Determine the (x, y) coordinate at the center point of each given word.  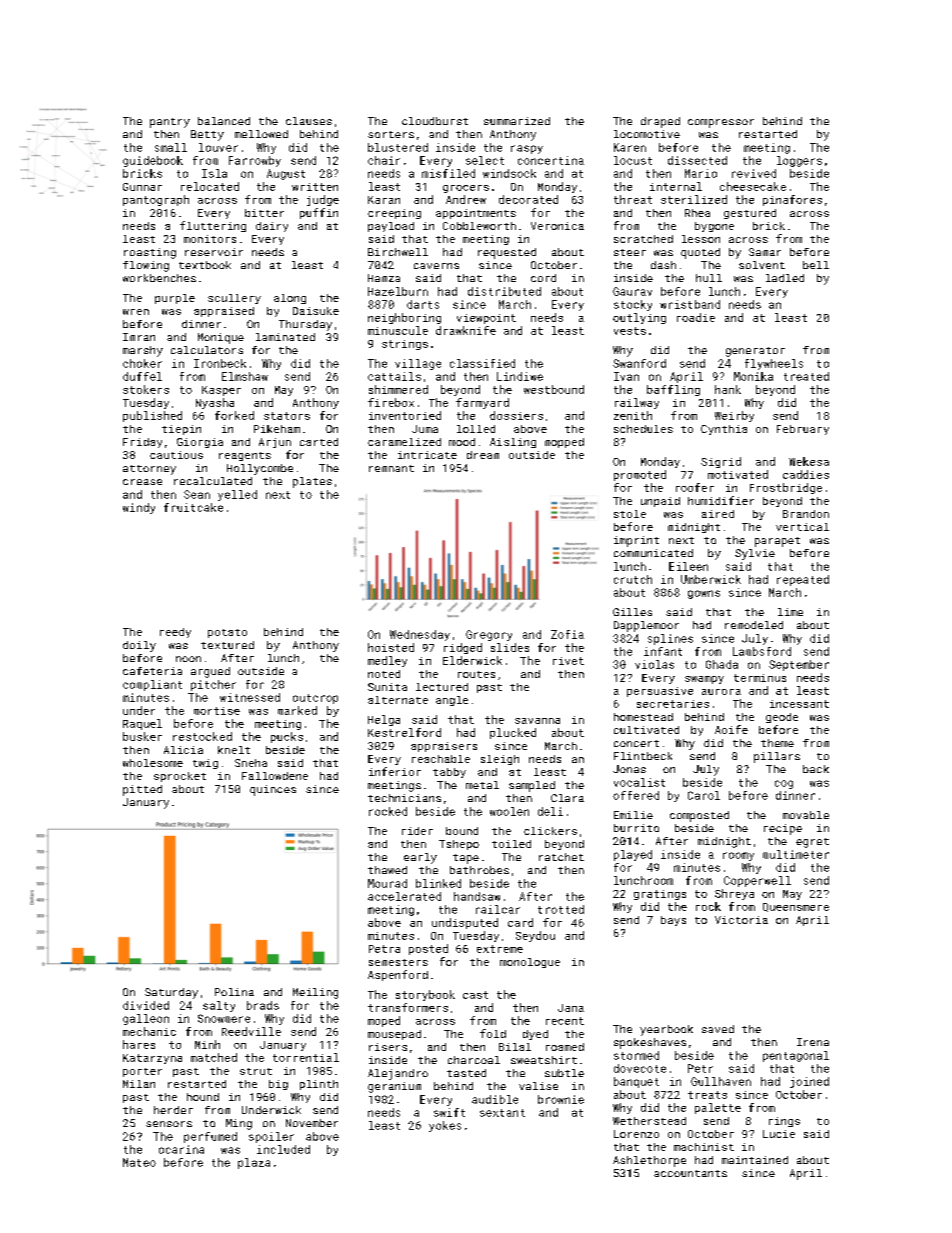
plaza (254, 1163)
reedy (175, 633)
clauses (309, 121)
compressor (721, 123)
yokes (445, 1126)
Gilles (632, 612)
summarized (517, 121)
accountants (690, 1173)
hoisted (391, 647)
